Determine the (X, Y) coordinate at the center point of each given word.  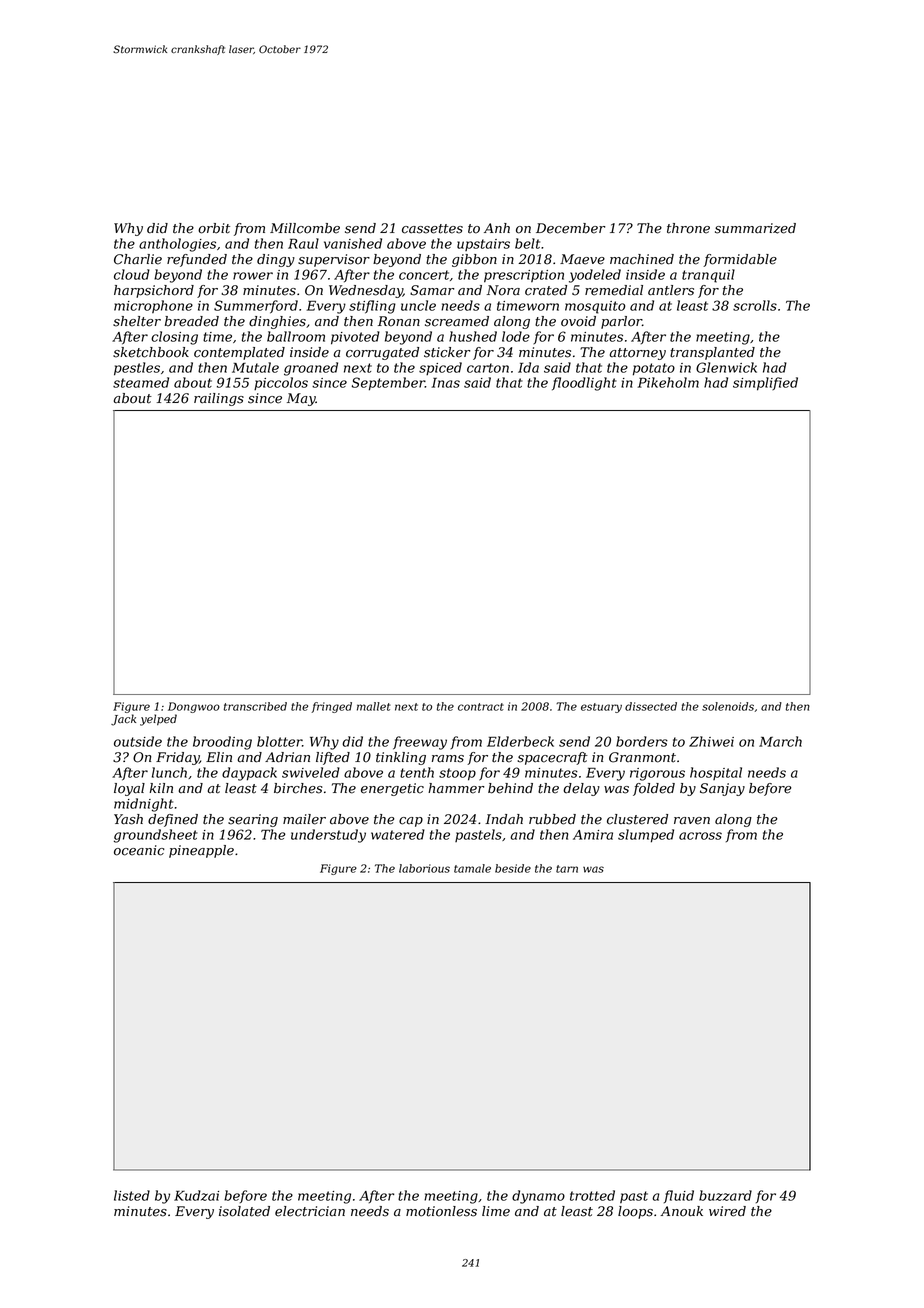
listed (132, 1195)
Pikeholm (668, 382)
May (301, 399)
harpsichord (154, 291)
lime (496, 1211)
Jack (123, 720)
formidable (740, 260)
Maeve (582, 259)
